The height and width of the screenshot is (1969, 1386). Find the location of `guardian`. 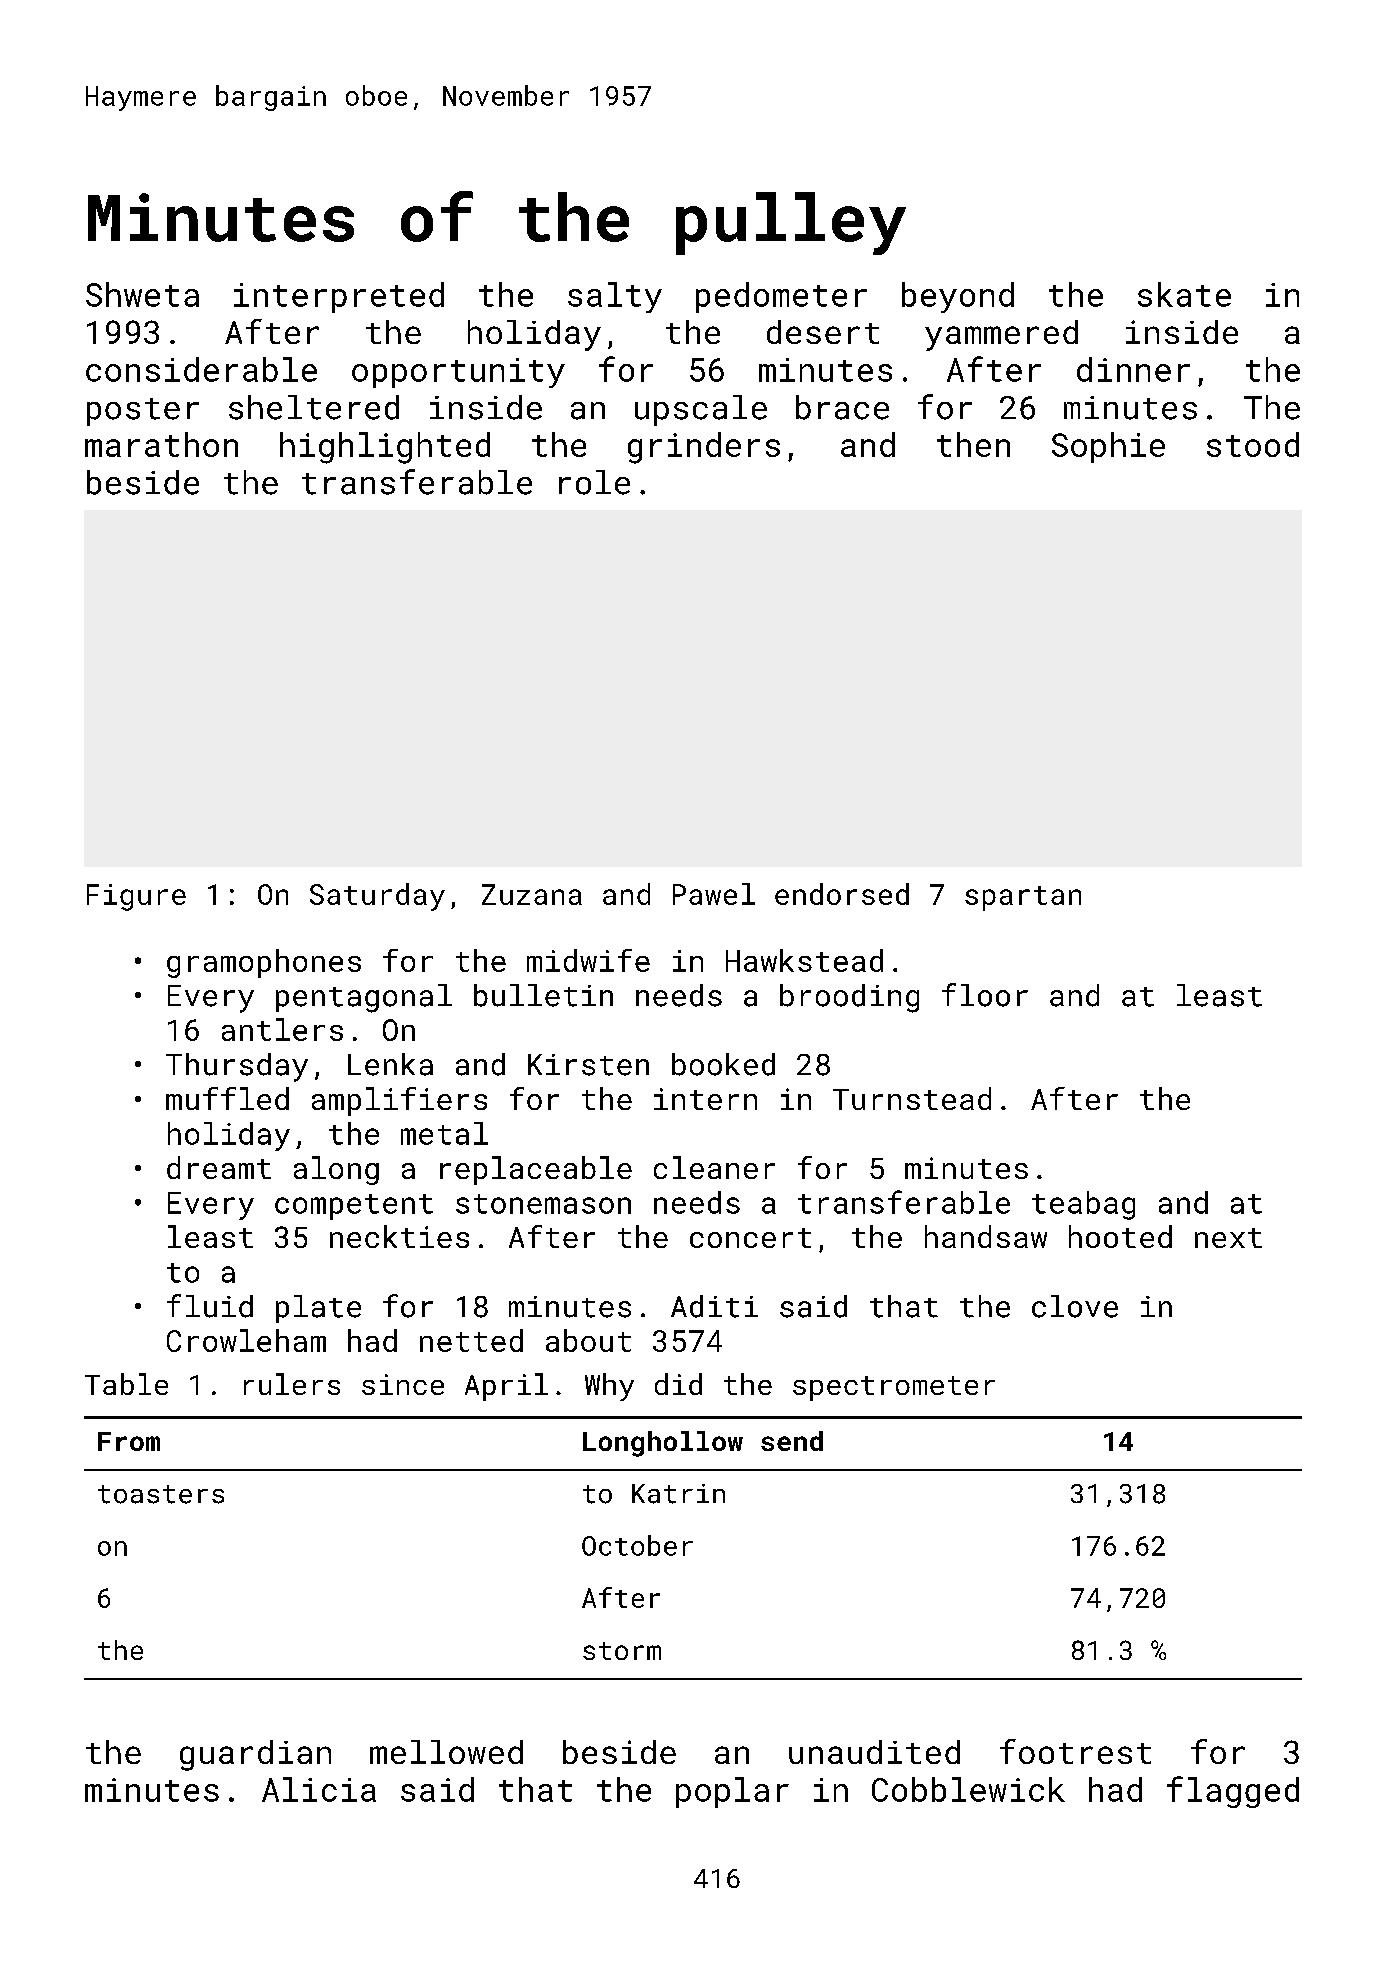

guardian is located at coordinates (255, 1755).
